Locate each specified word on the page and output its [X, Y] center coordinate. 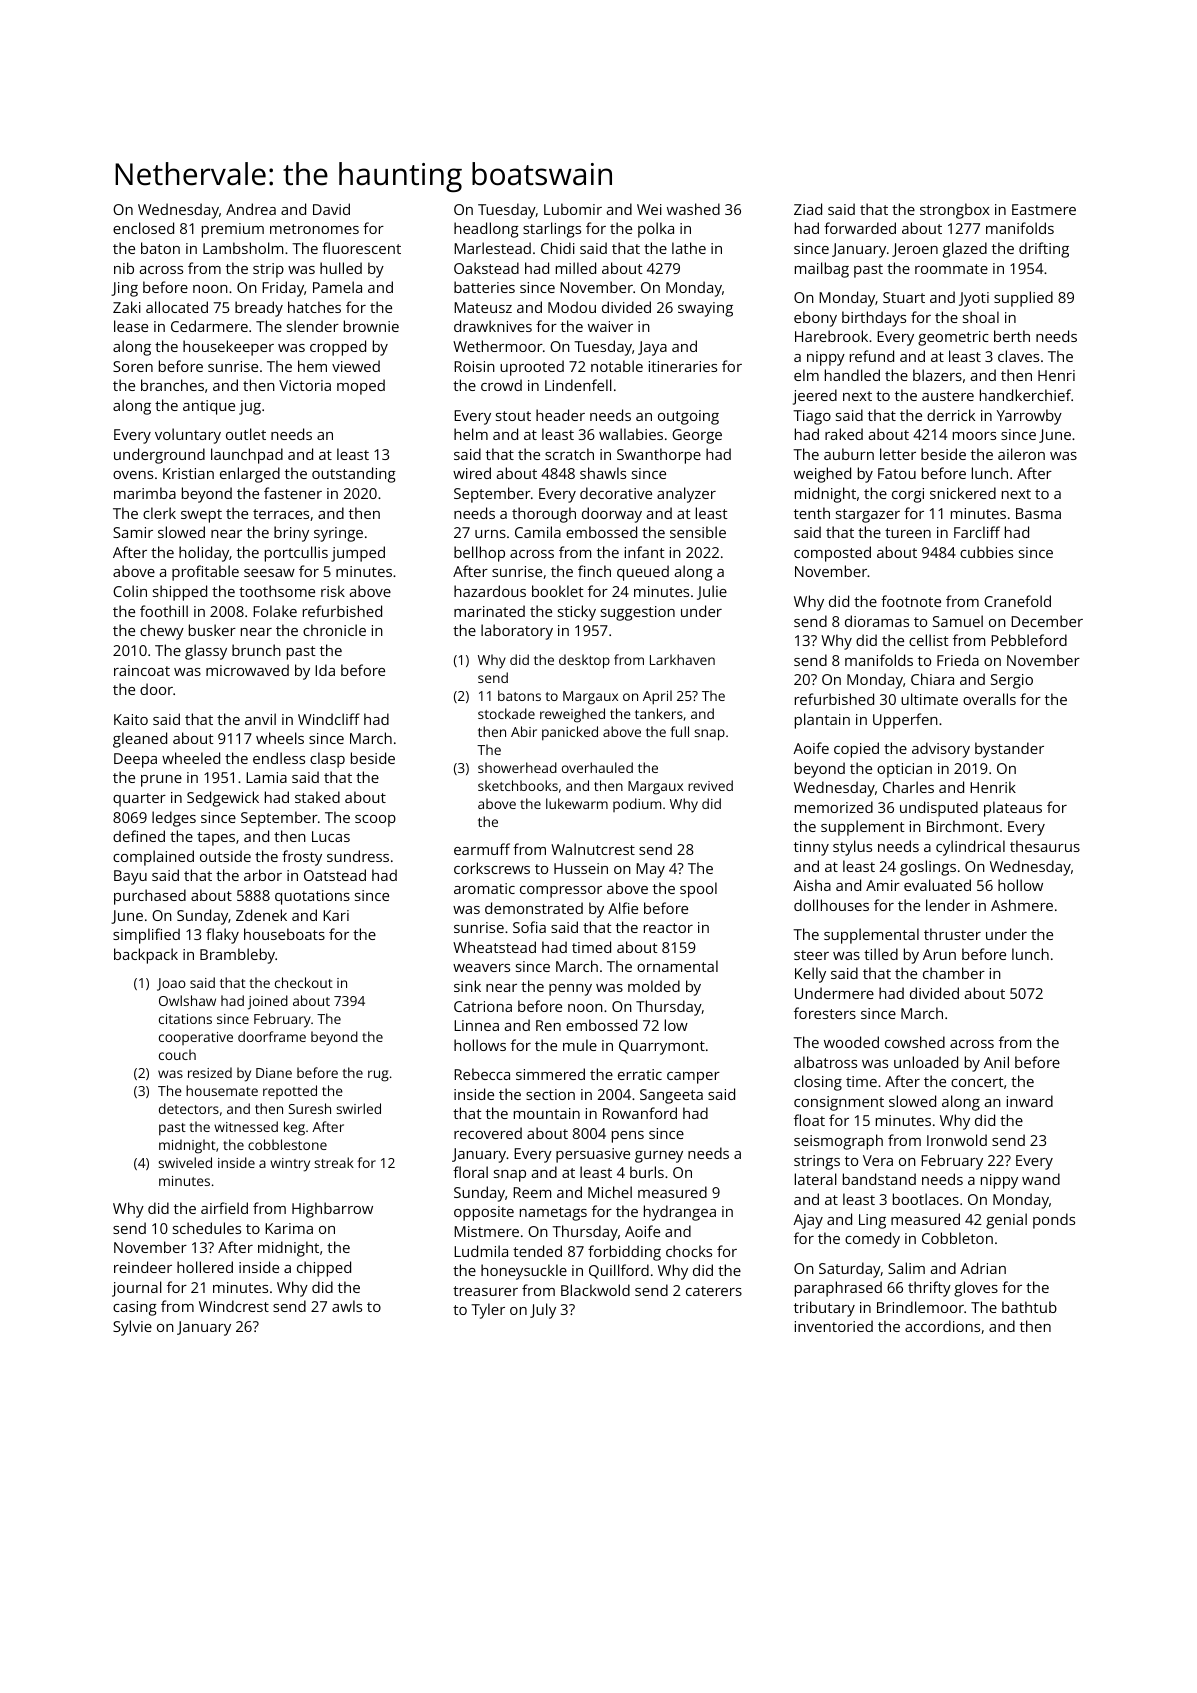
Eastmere [1044, 209]
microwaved [247, 670]
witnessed [246, 1126]
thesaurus [1045, 846]
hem [312, 366]
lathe [689, 248]
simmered [550, 1074]
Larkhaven [682, 659]
